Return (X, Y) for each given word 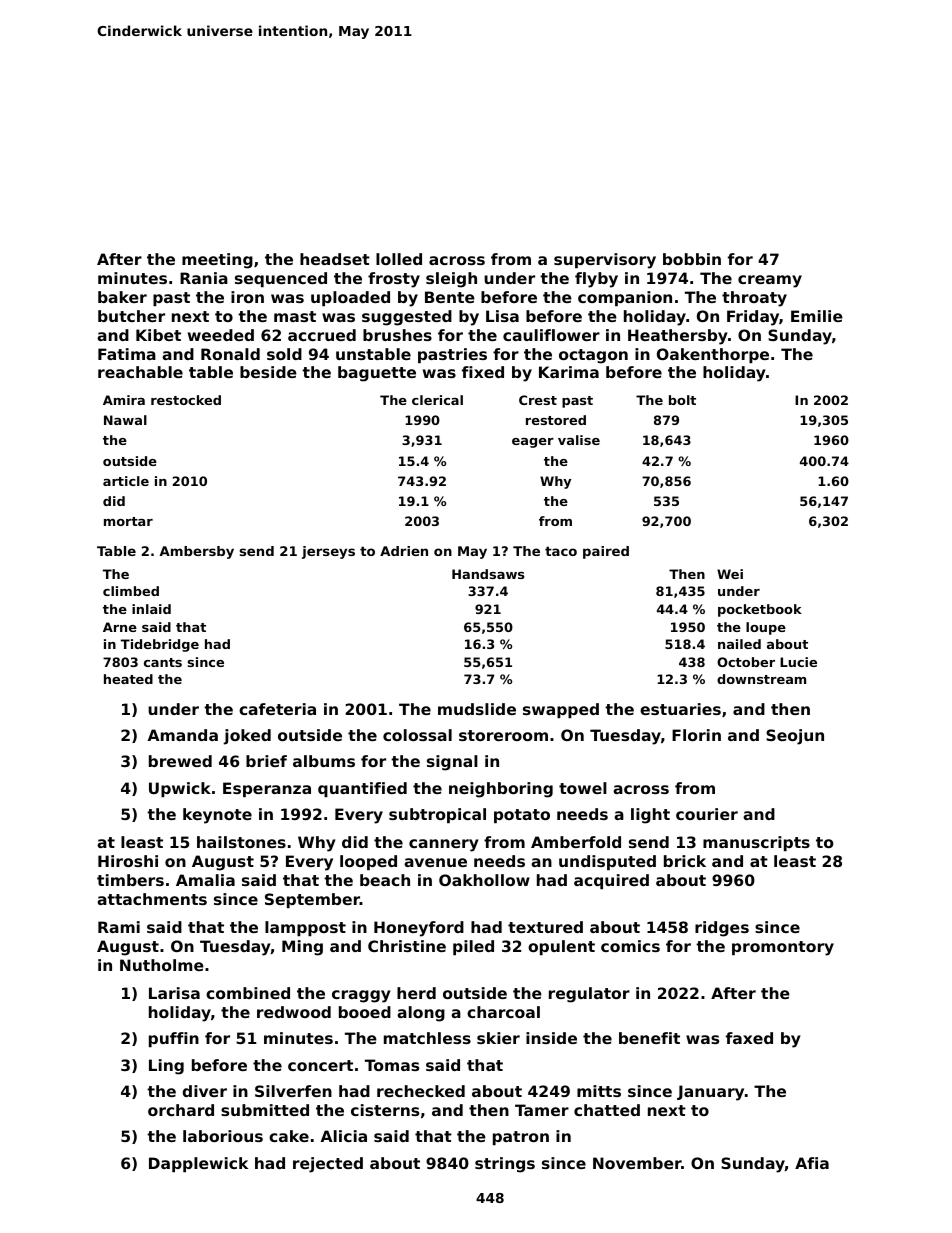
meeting (217, 261)
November (637, 1163)
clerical (437, 400)
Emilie (817, 316)
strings (505, 1165)
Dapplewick (198, 1164)
